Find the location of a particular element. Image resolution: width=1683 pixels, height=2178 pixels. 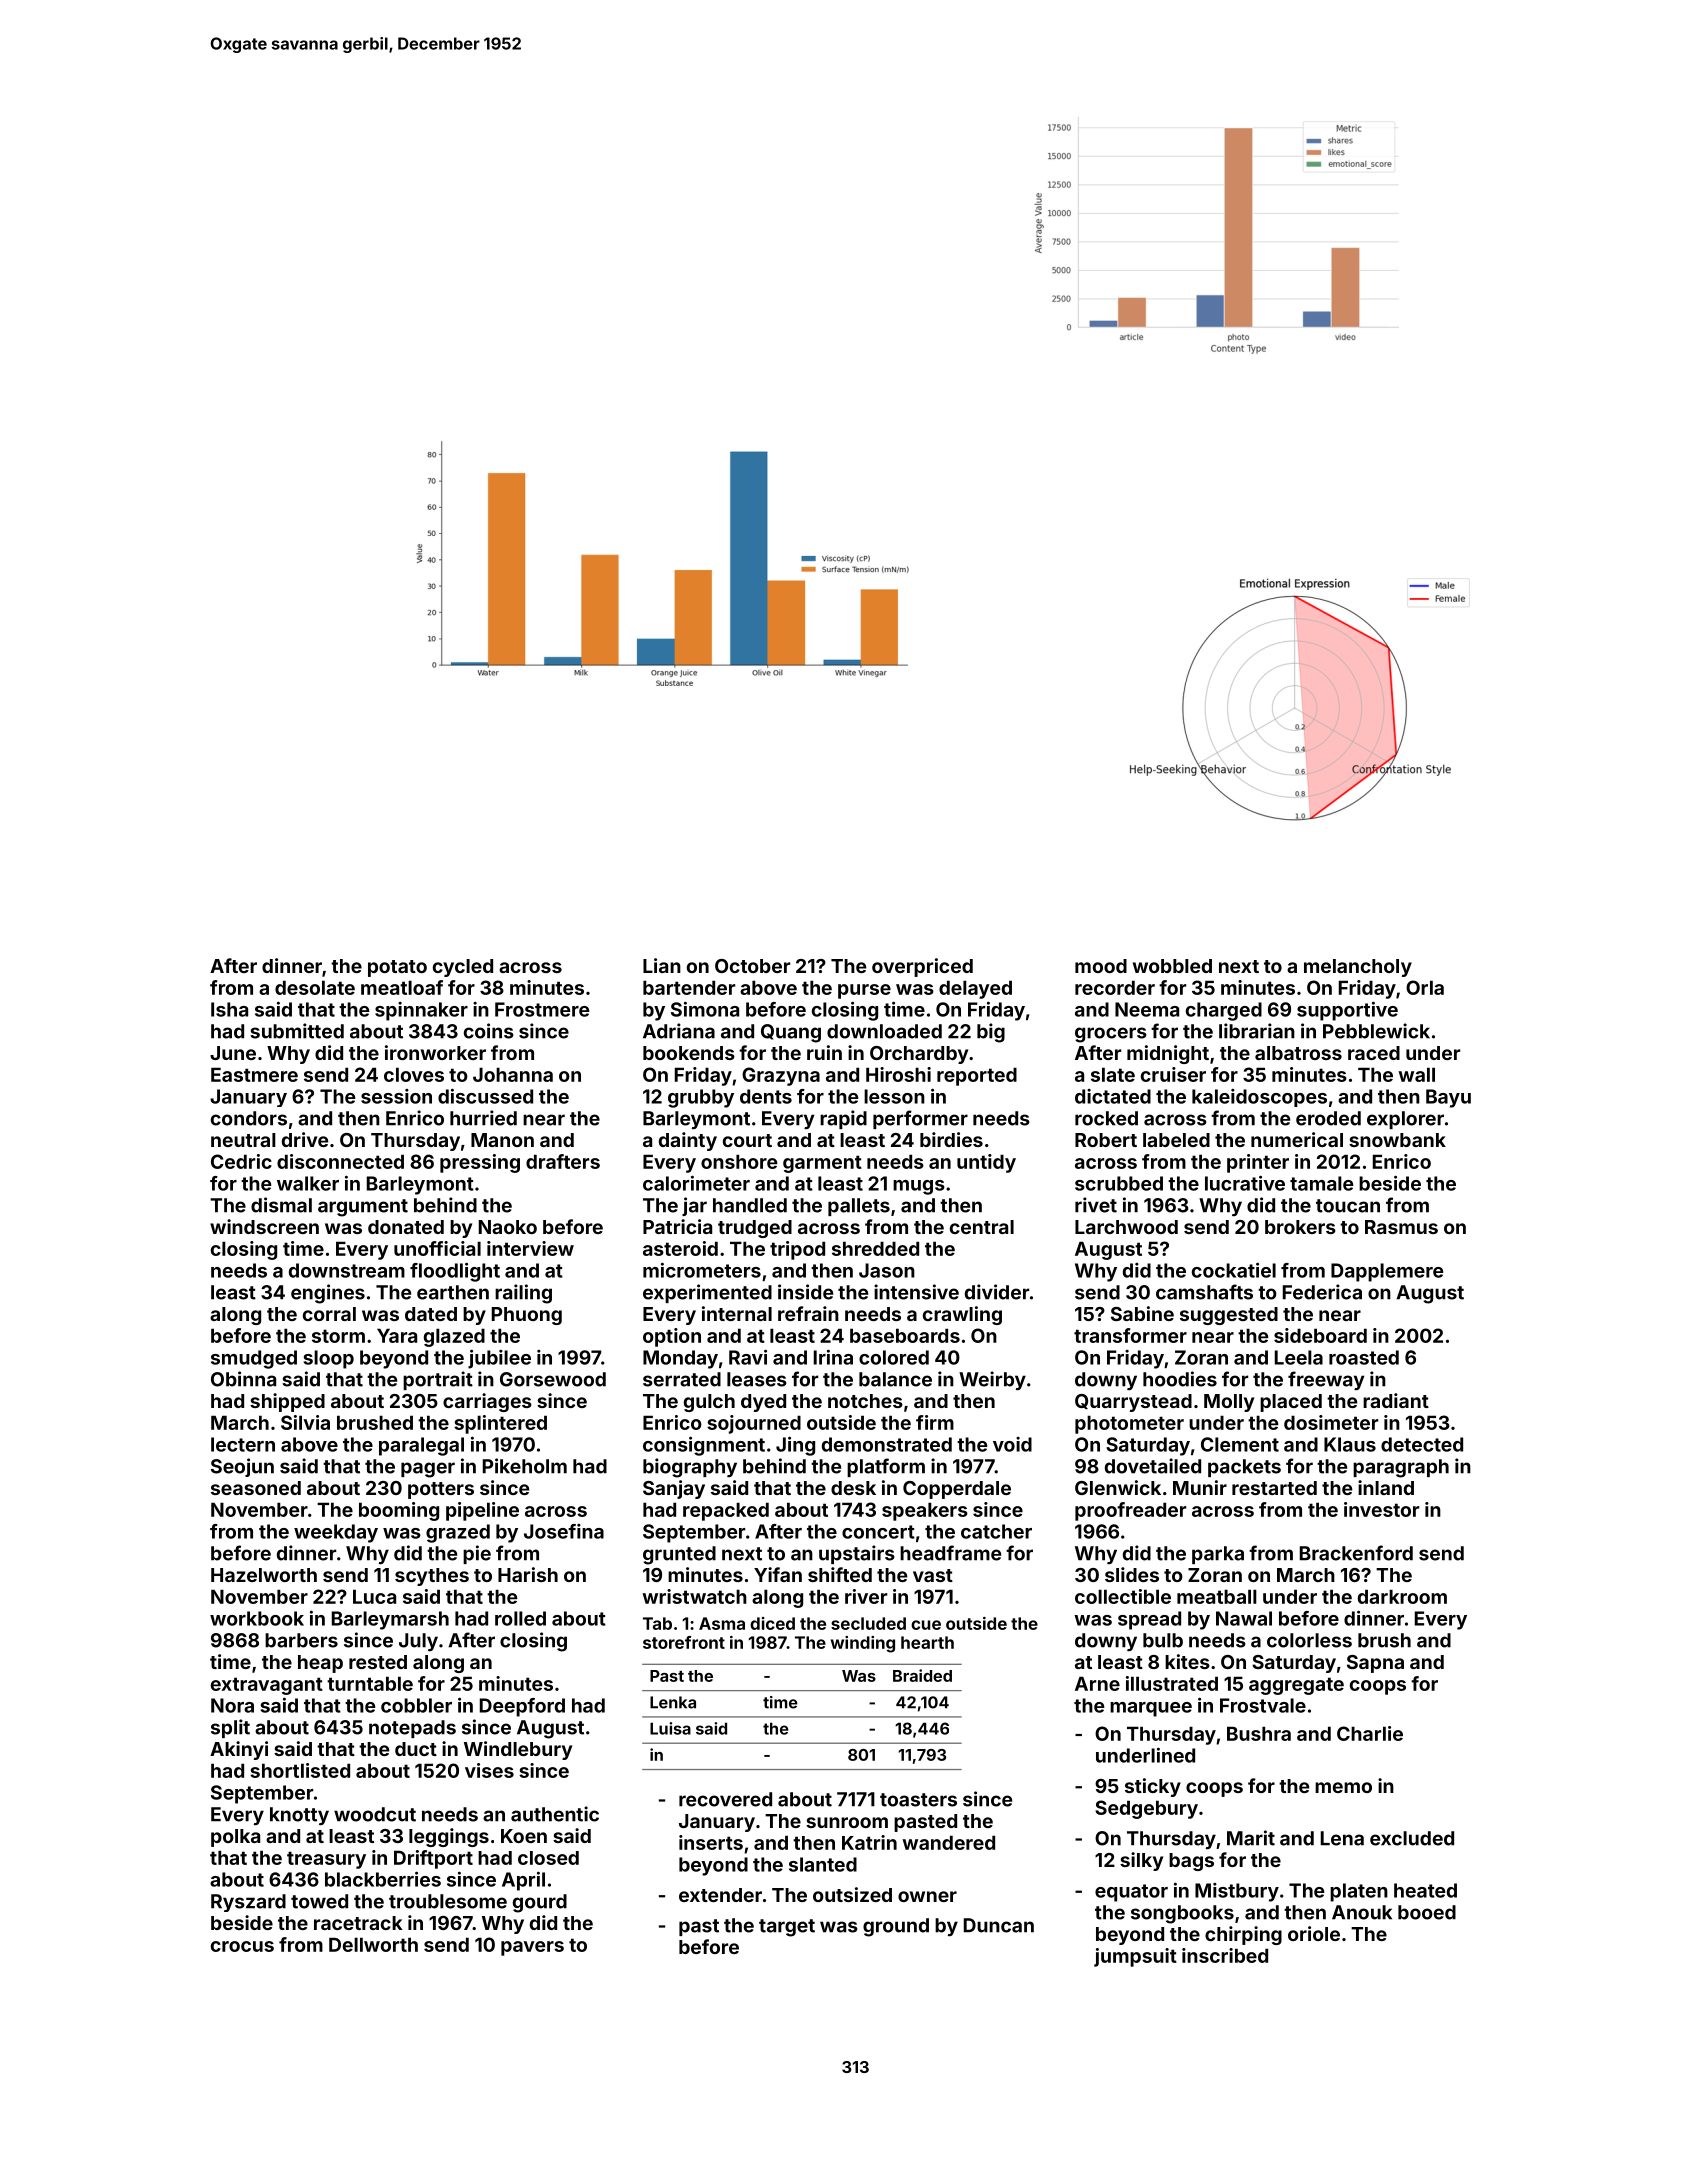

crocus is located at coordinates (242, 1946).
